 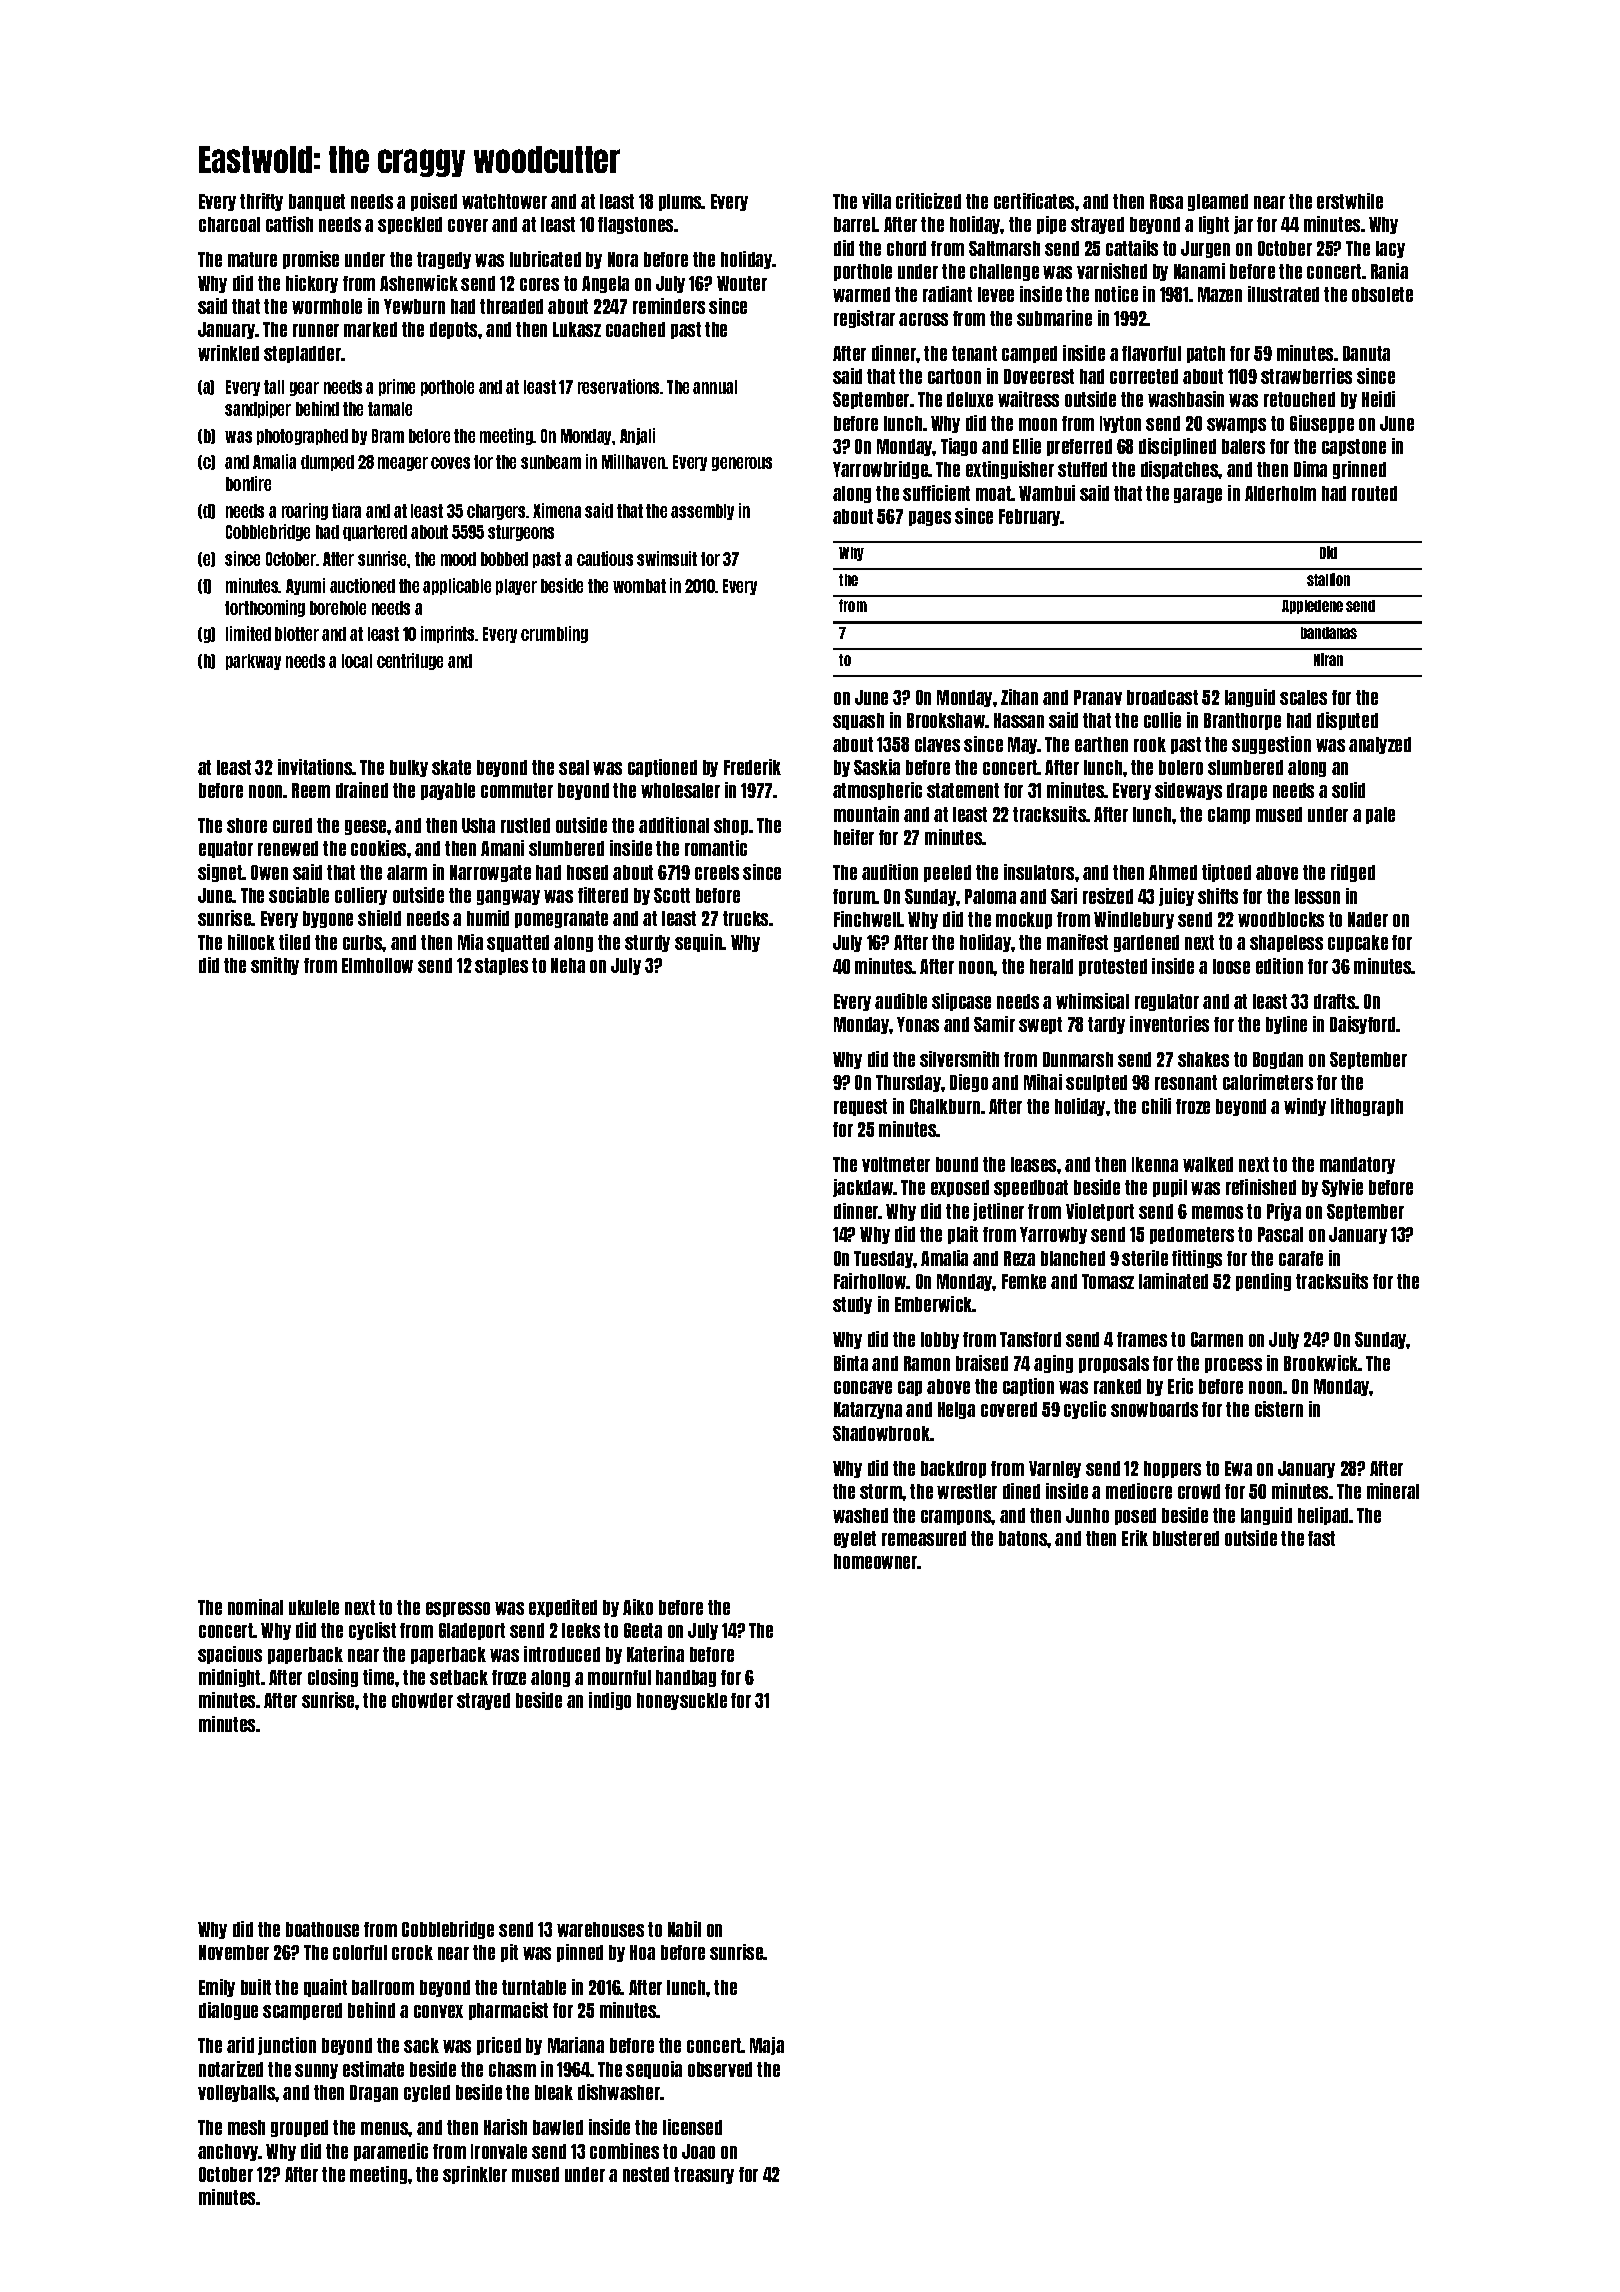 I want to click on espresso, so click(x=458, y=1609).
